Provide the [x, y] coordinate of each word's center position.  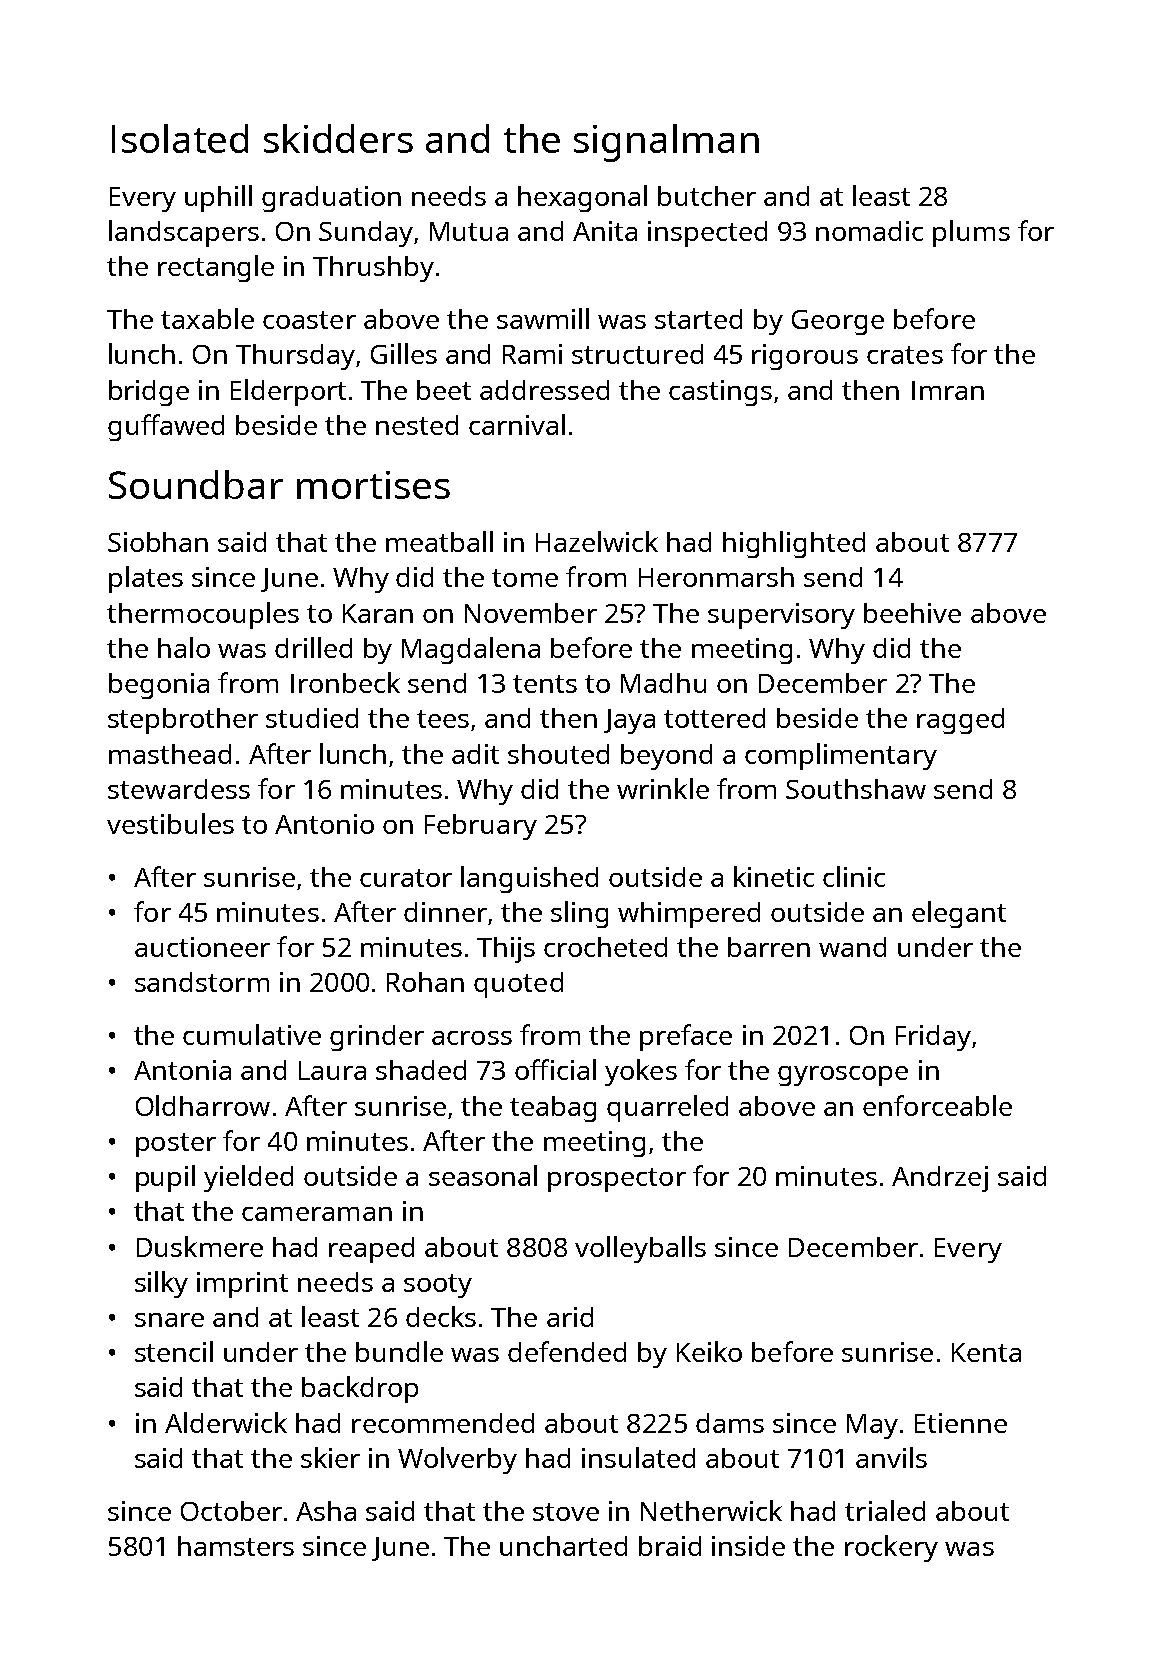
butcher [707, 196]
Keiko [709, 1351]
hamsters [236, 1546]
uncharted [563, 1546]
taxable [207, 318]
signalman [666, 143]
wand [852, 947]
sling [579, 914]
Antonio [324, 824]
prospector [617, 1180]
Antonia [182, 1070]
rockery [891, 1548]
